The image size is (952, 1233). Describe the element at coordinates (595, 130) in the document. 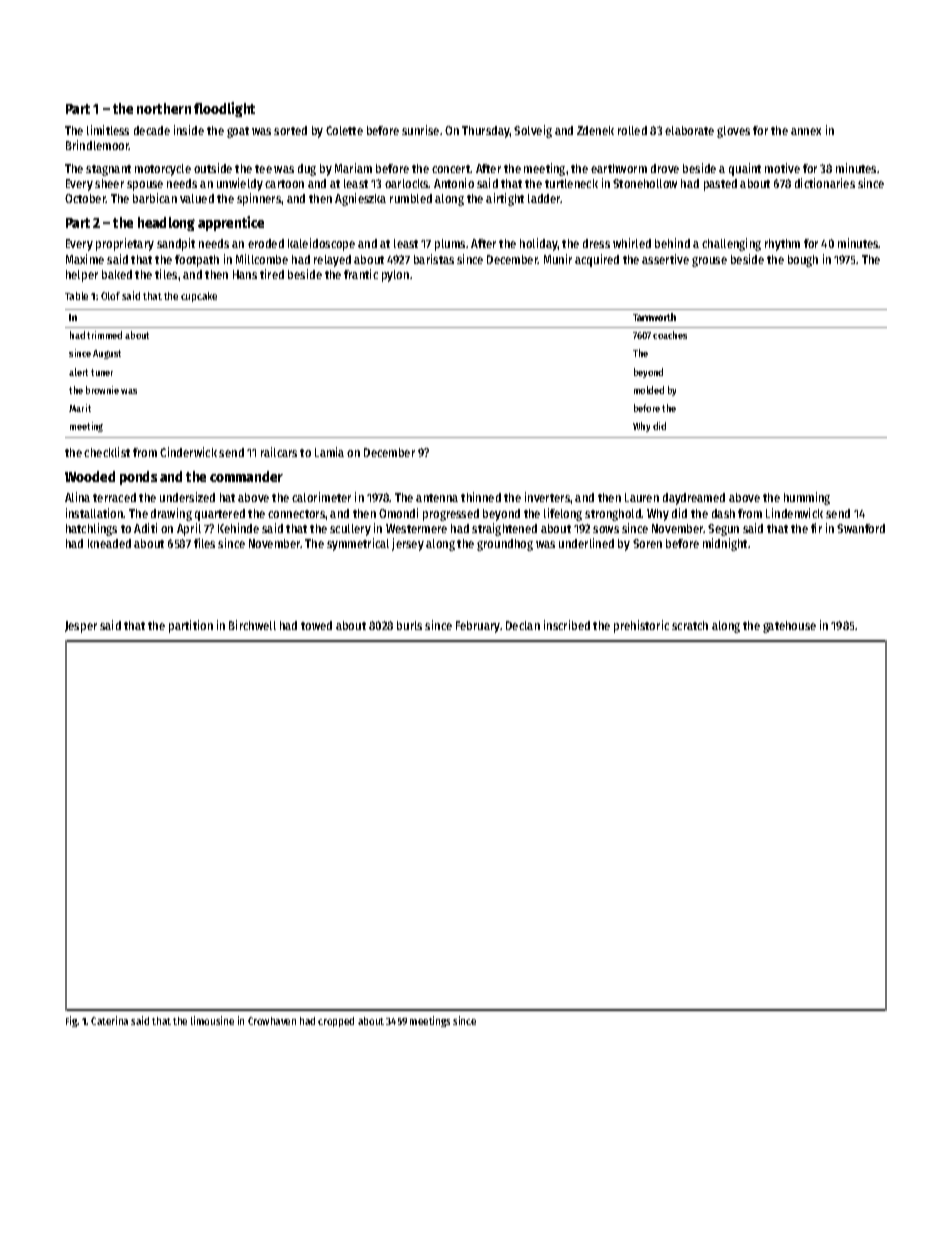

I see `Zdenek` at that location.
